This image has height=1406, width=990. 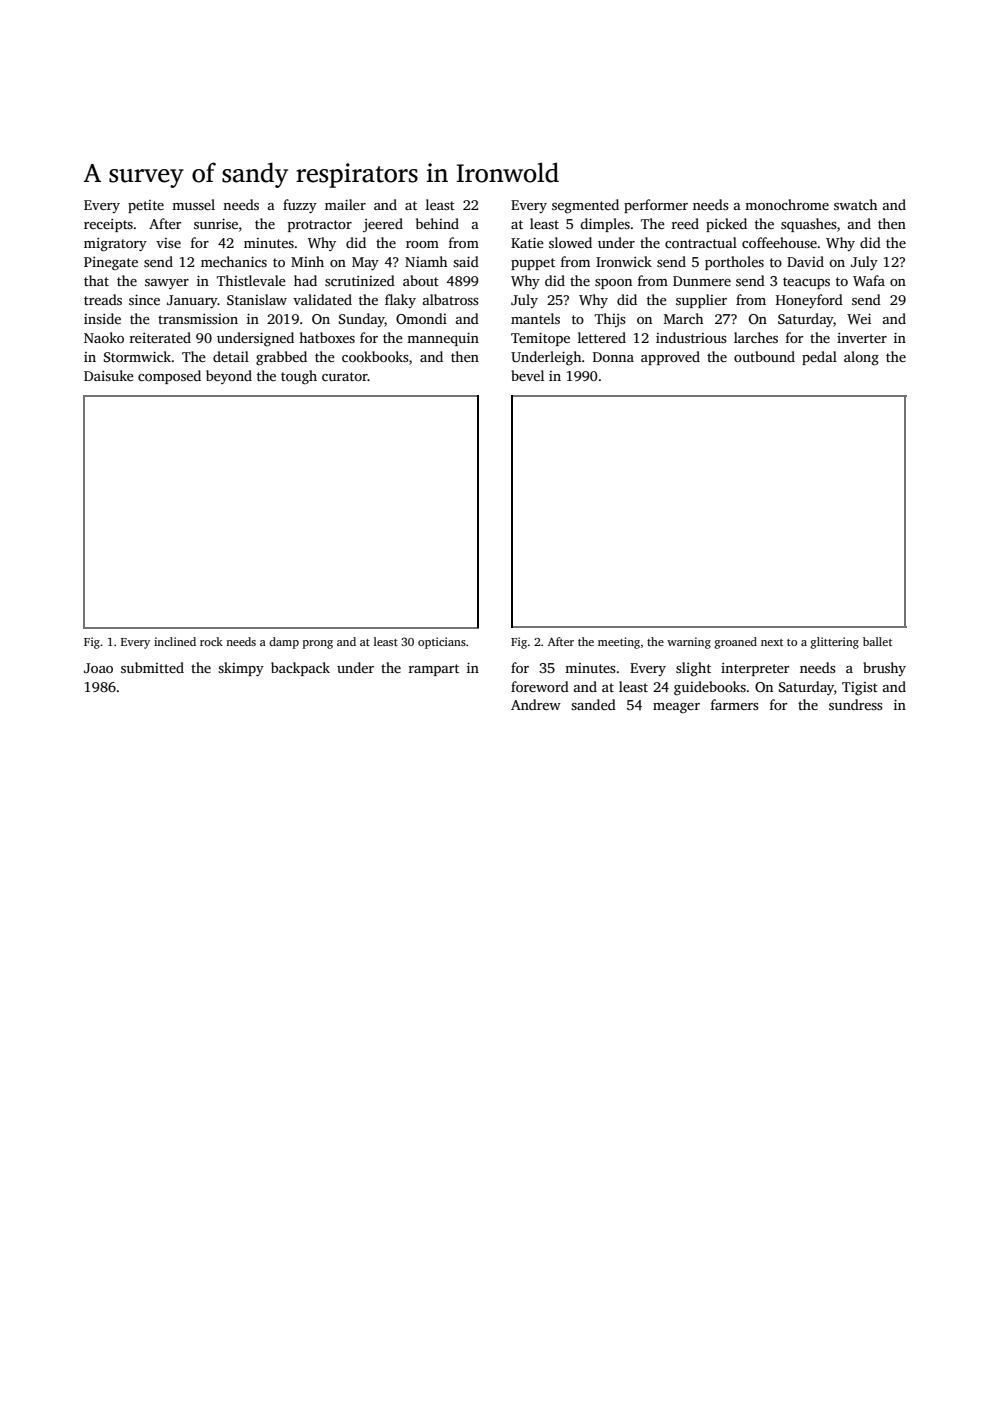 I want to click on beyond, so click(x=229, y=377).
